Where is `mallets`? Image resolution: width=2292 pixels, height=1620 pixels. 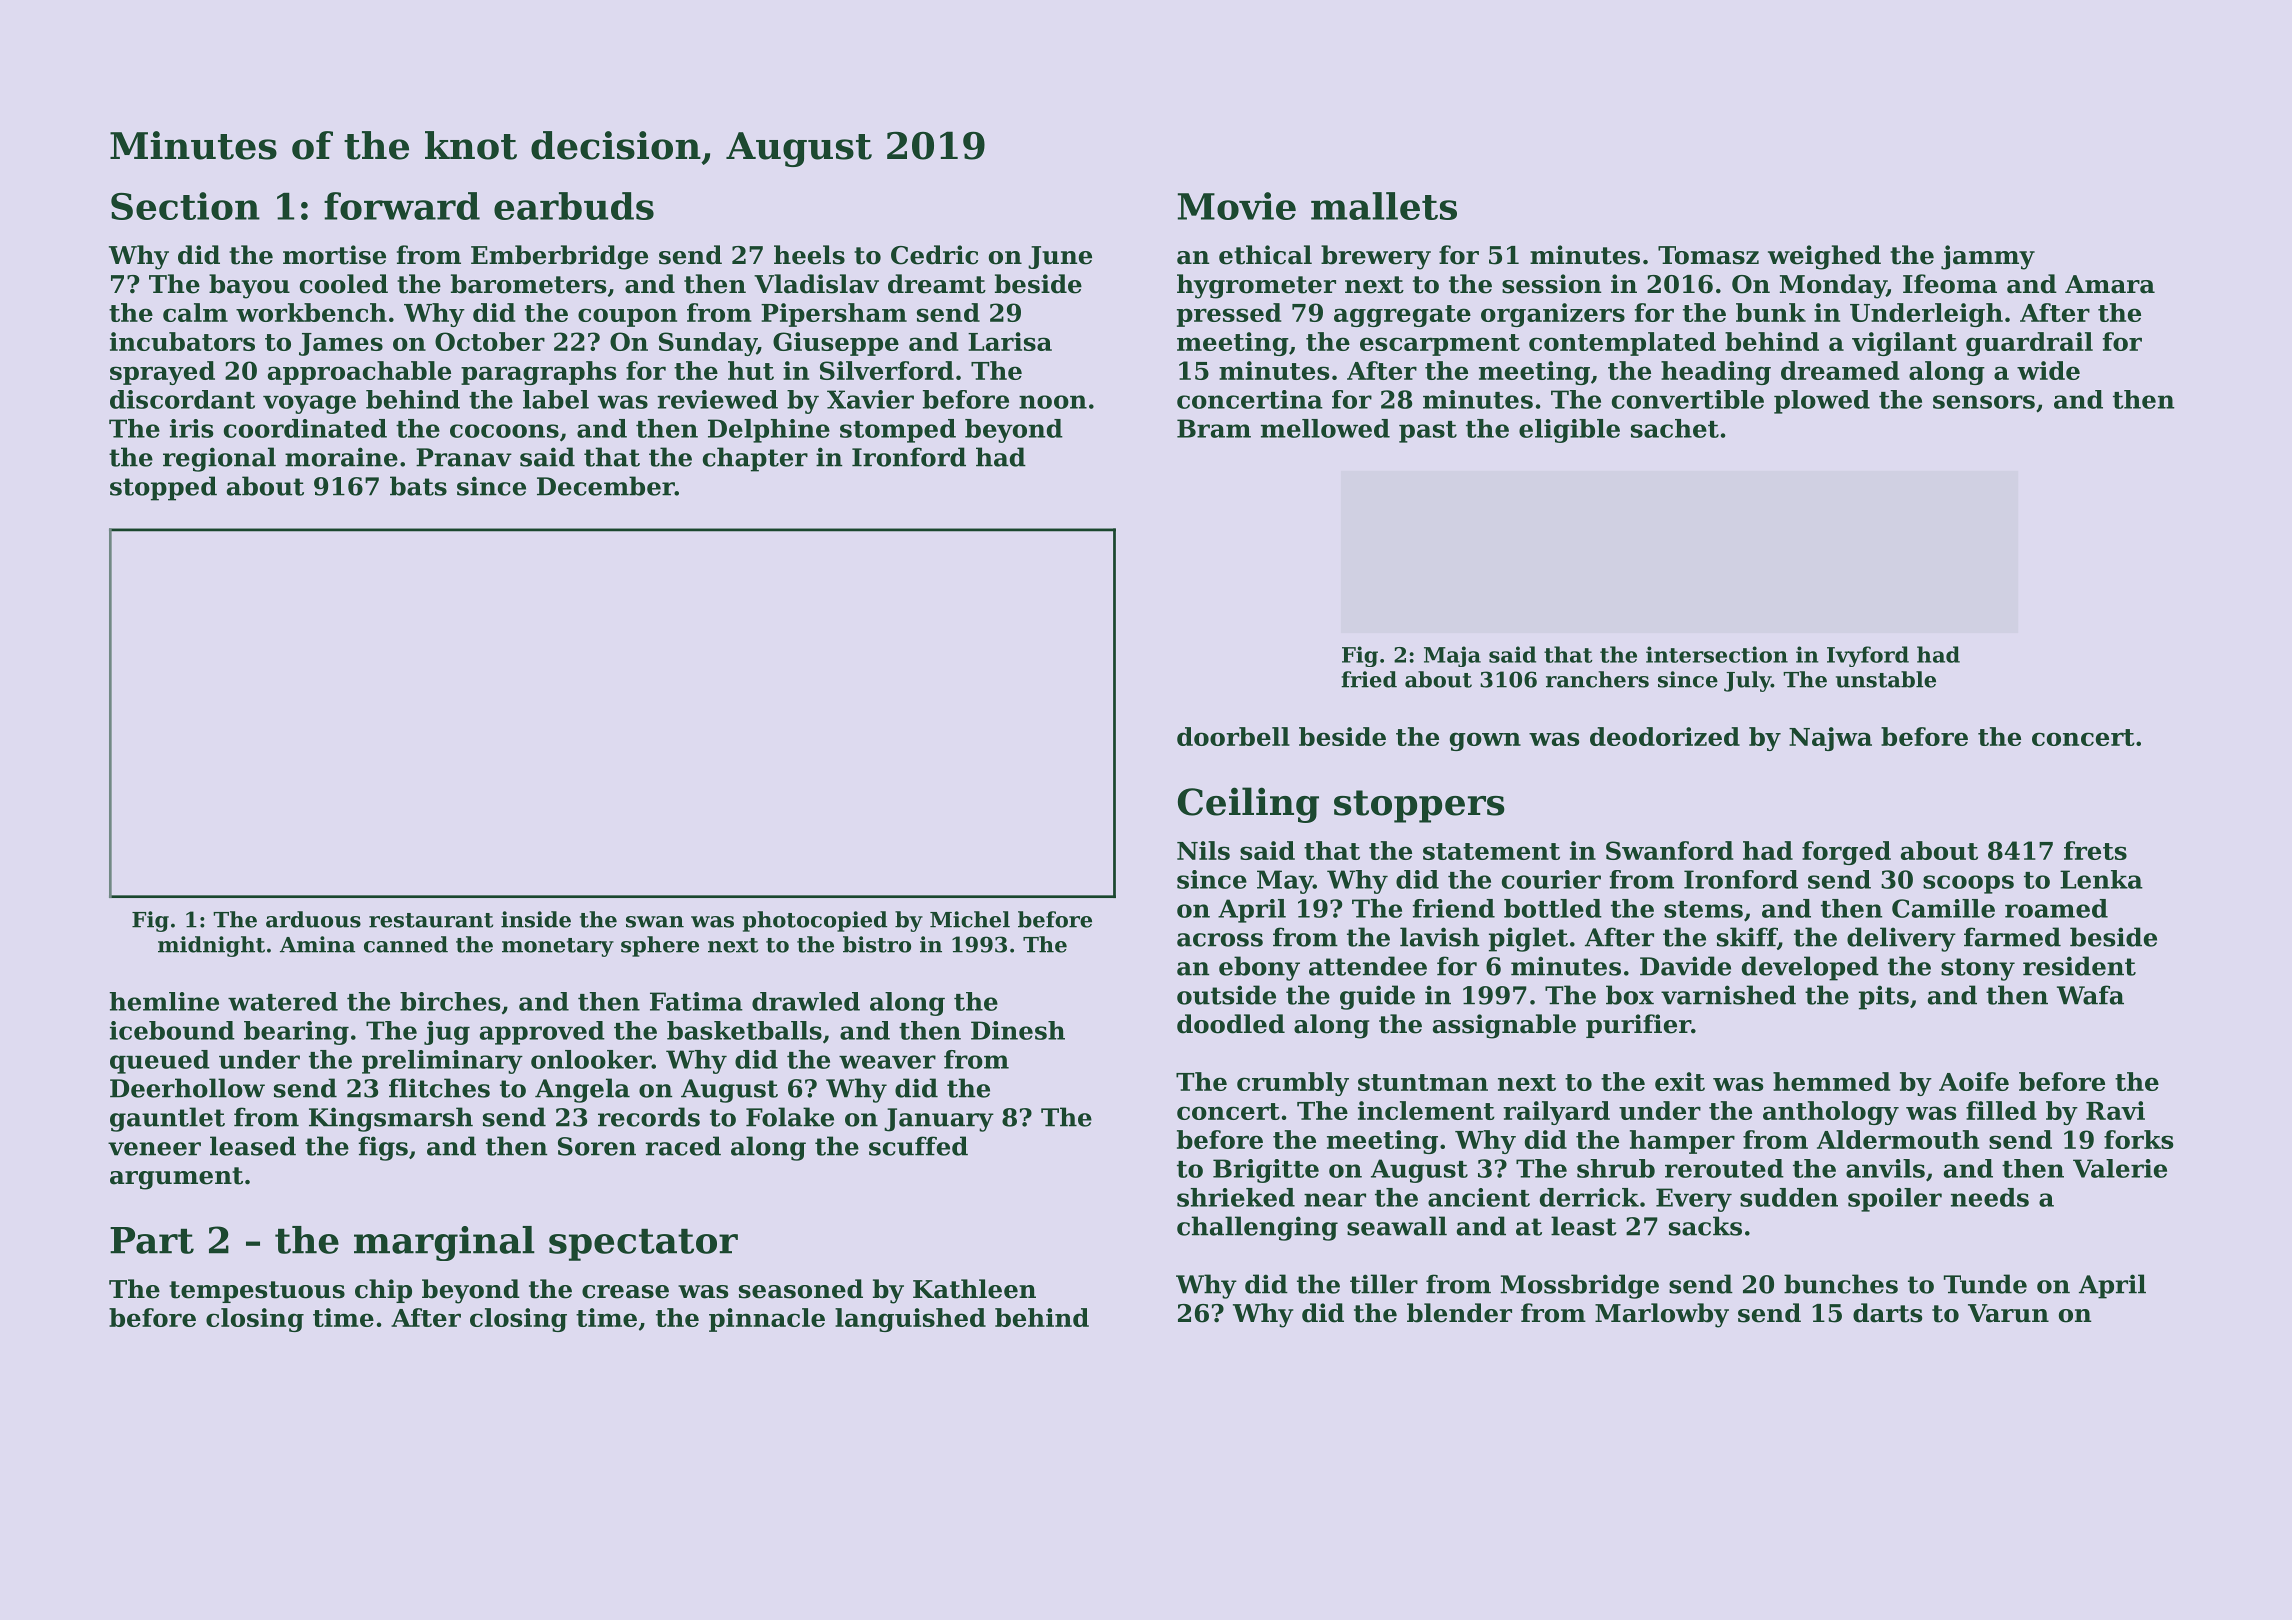
mallets is located at coordinates (1384, 206).
